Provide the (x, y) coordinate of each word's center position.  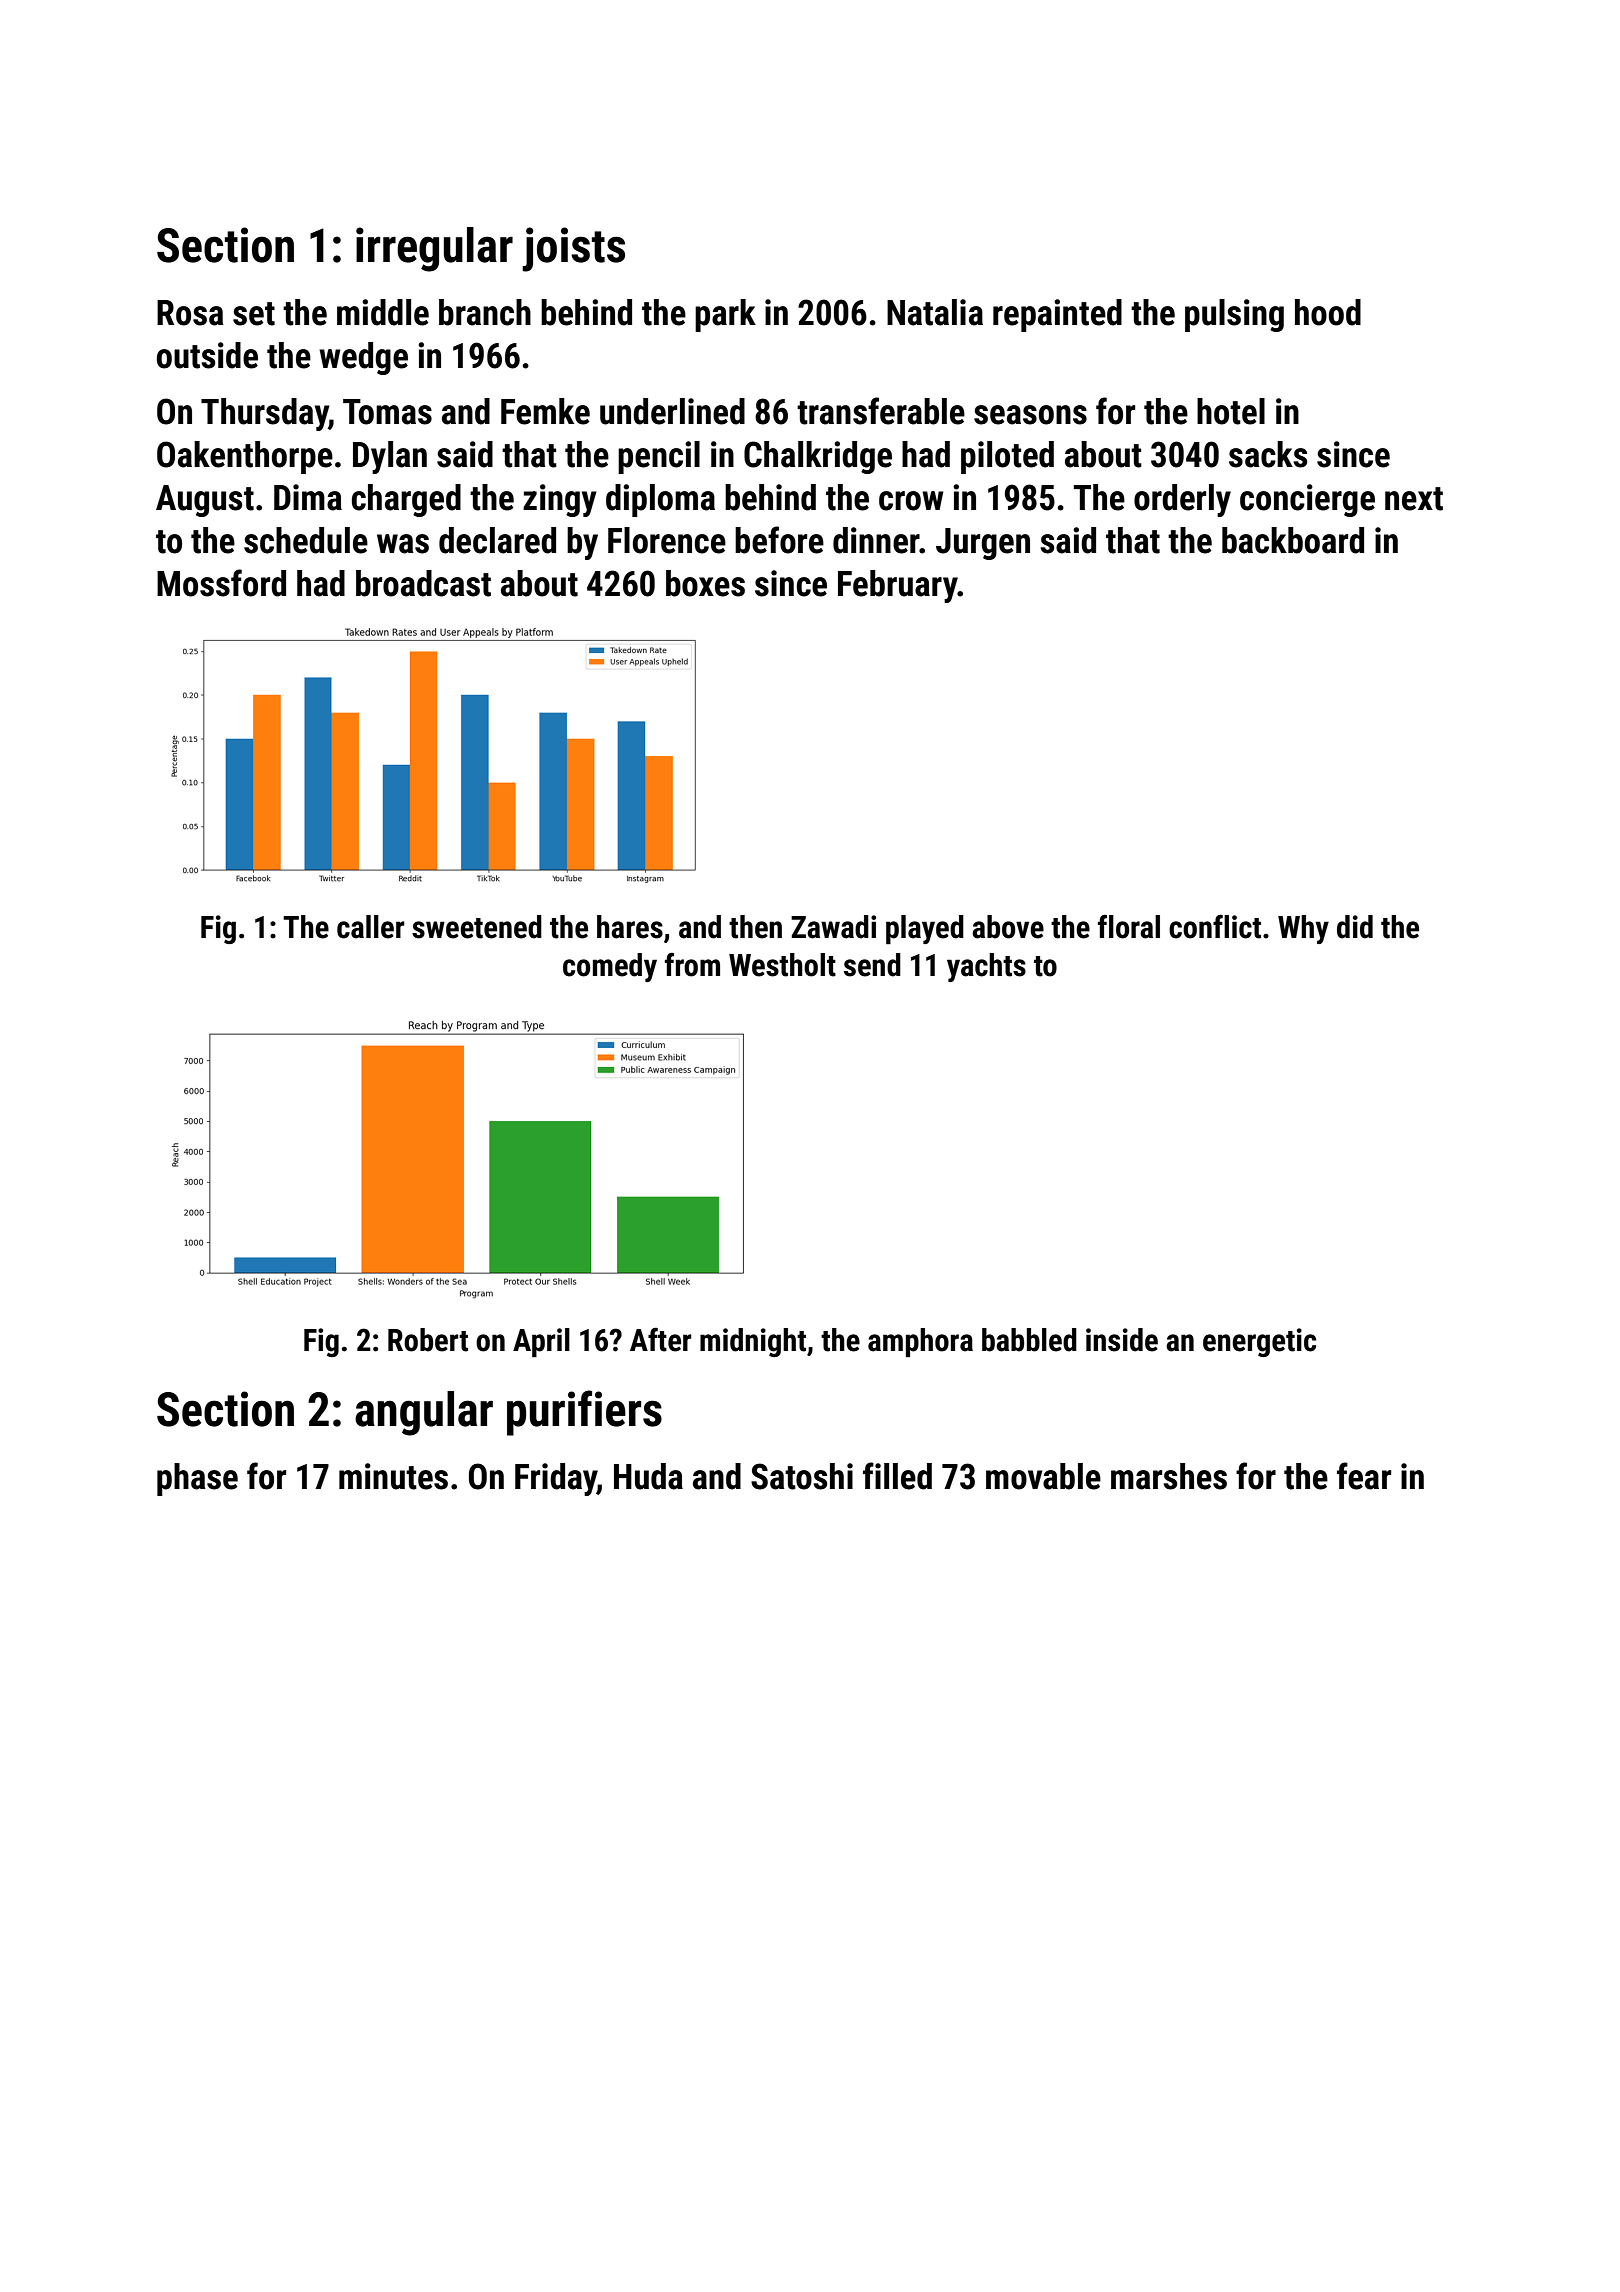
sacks (1268, 454)
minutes (393, 1476)
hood (1328, 312)
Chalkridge (818, 457)
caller (371, 927)
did (1355, 927)
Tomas (387, 412)
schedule (306, 540)
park (725, 315)
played (925, 929)
